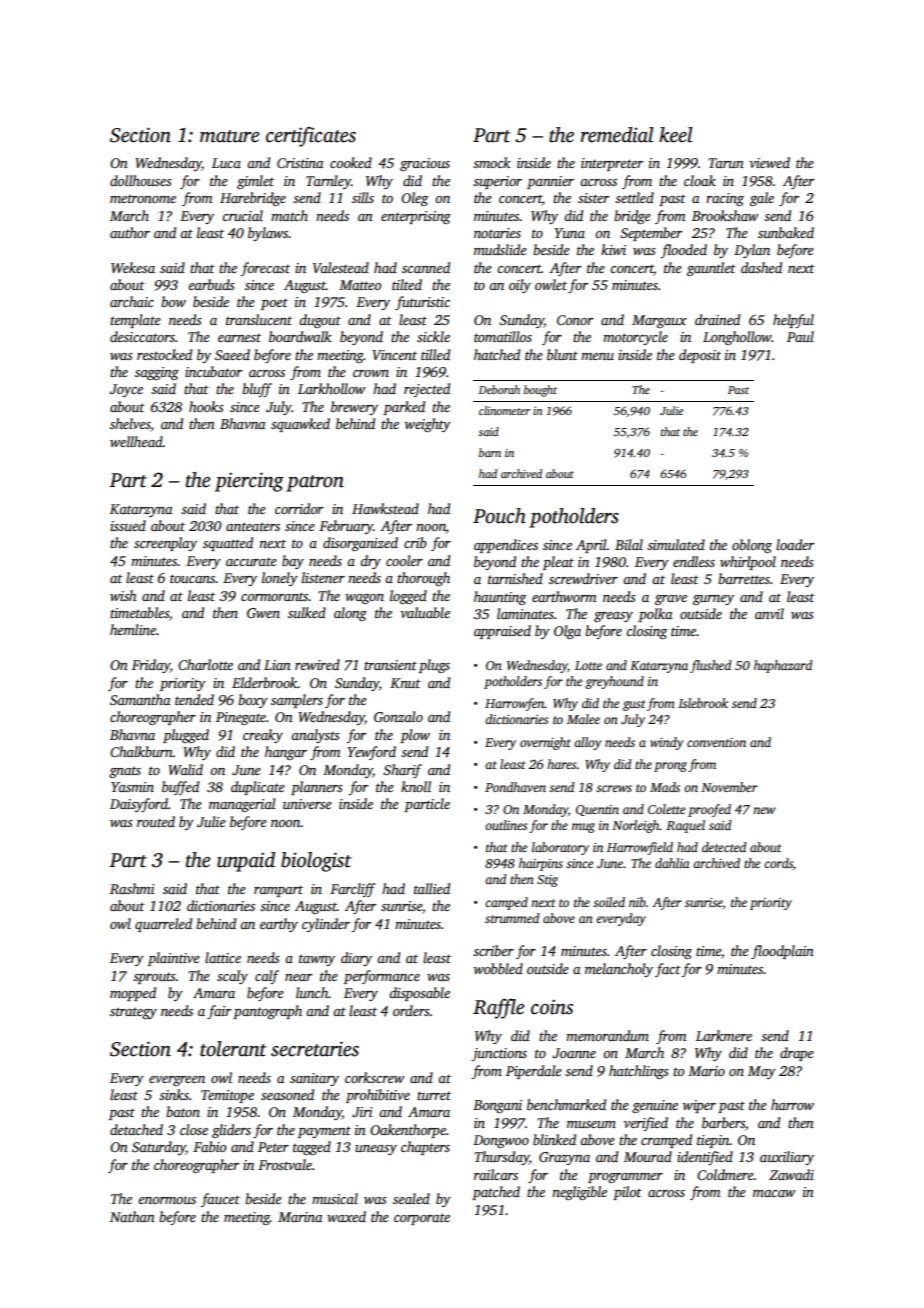 The height and width of the document is (1308, 924). What do you see at coordinates (547, 881) in the document?
I see `Stig` at bounding box center [547, 881].
